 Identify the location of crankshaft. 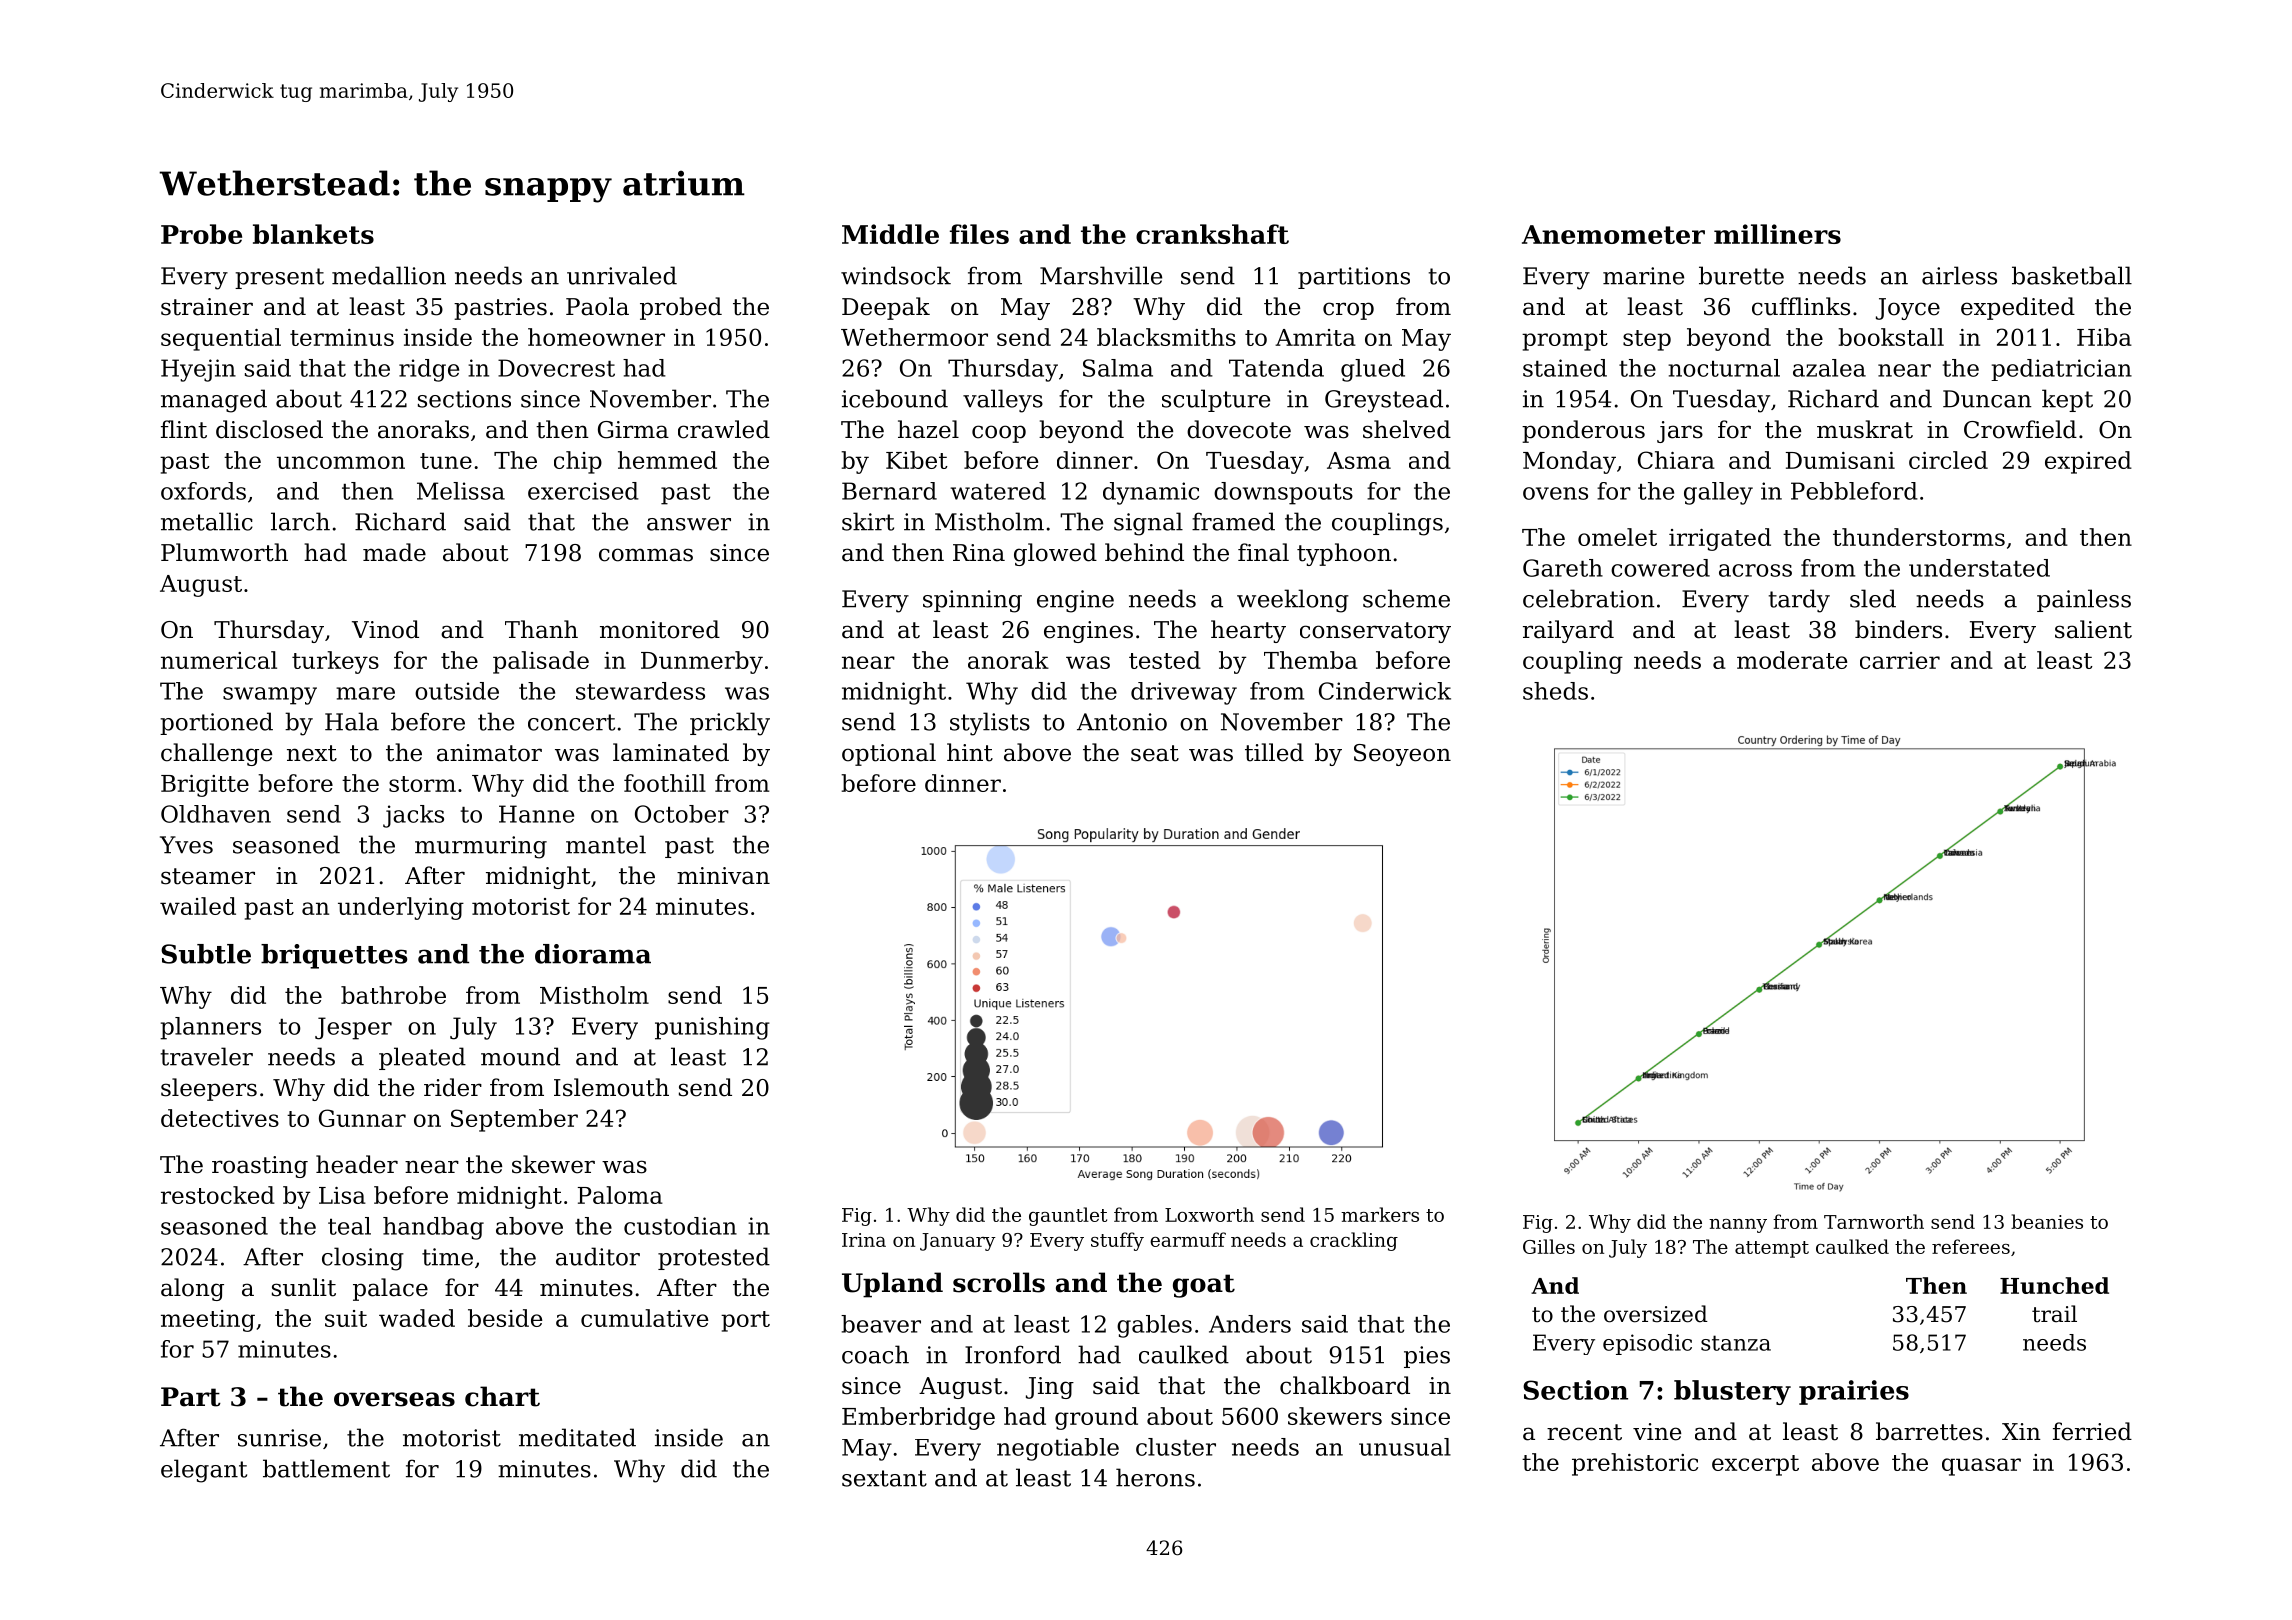
(1212, 234).
